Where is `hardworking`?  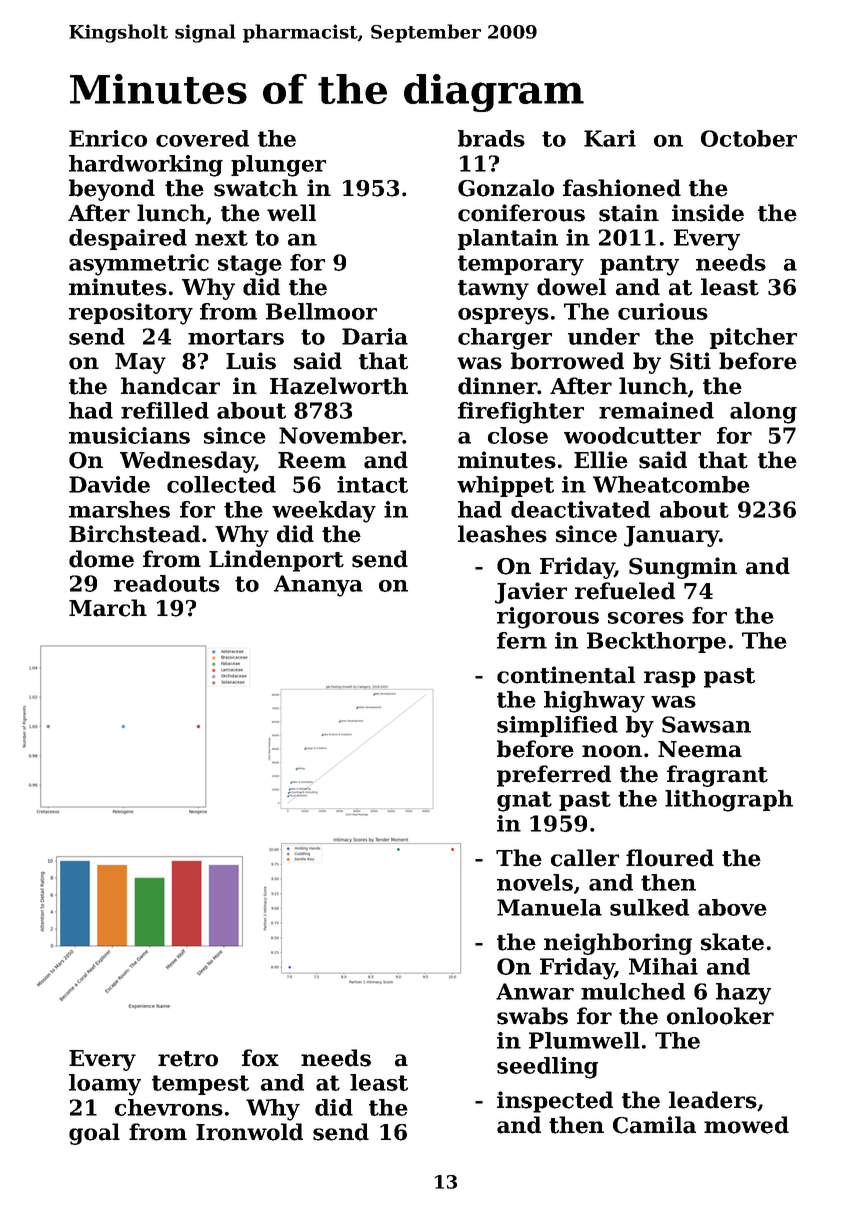
hardworking is located at coordinates (146, 166).
